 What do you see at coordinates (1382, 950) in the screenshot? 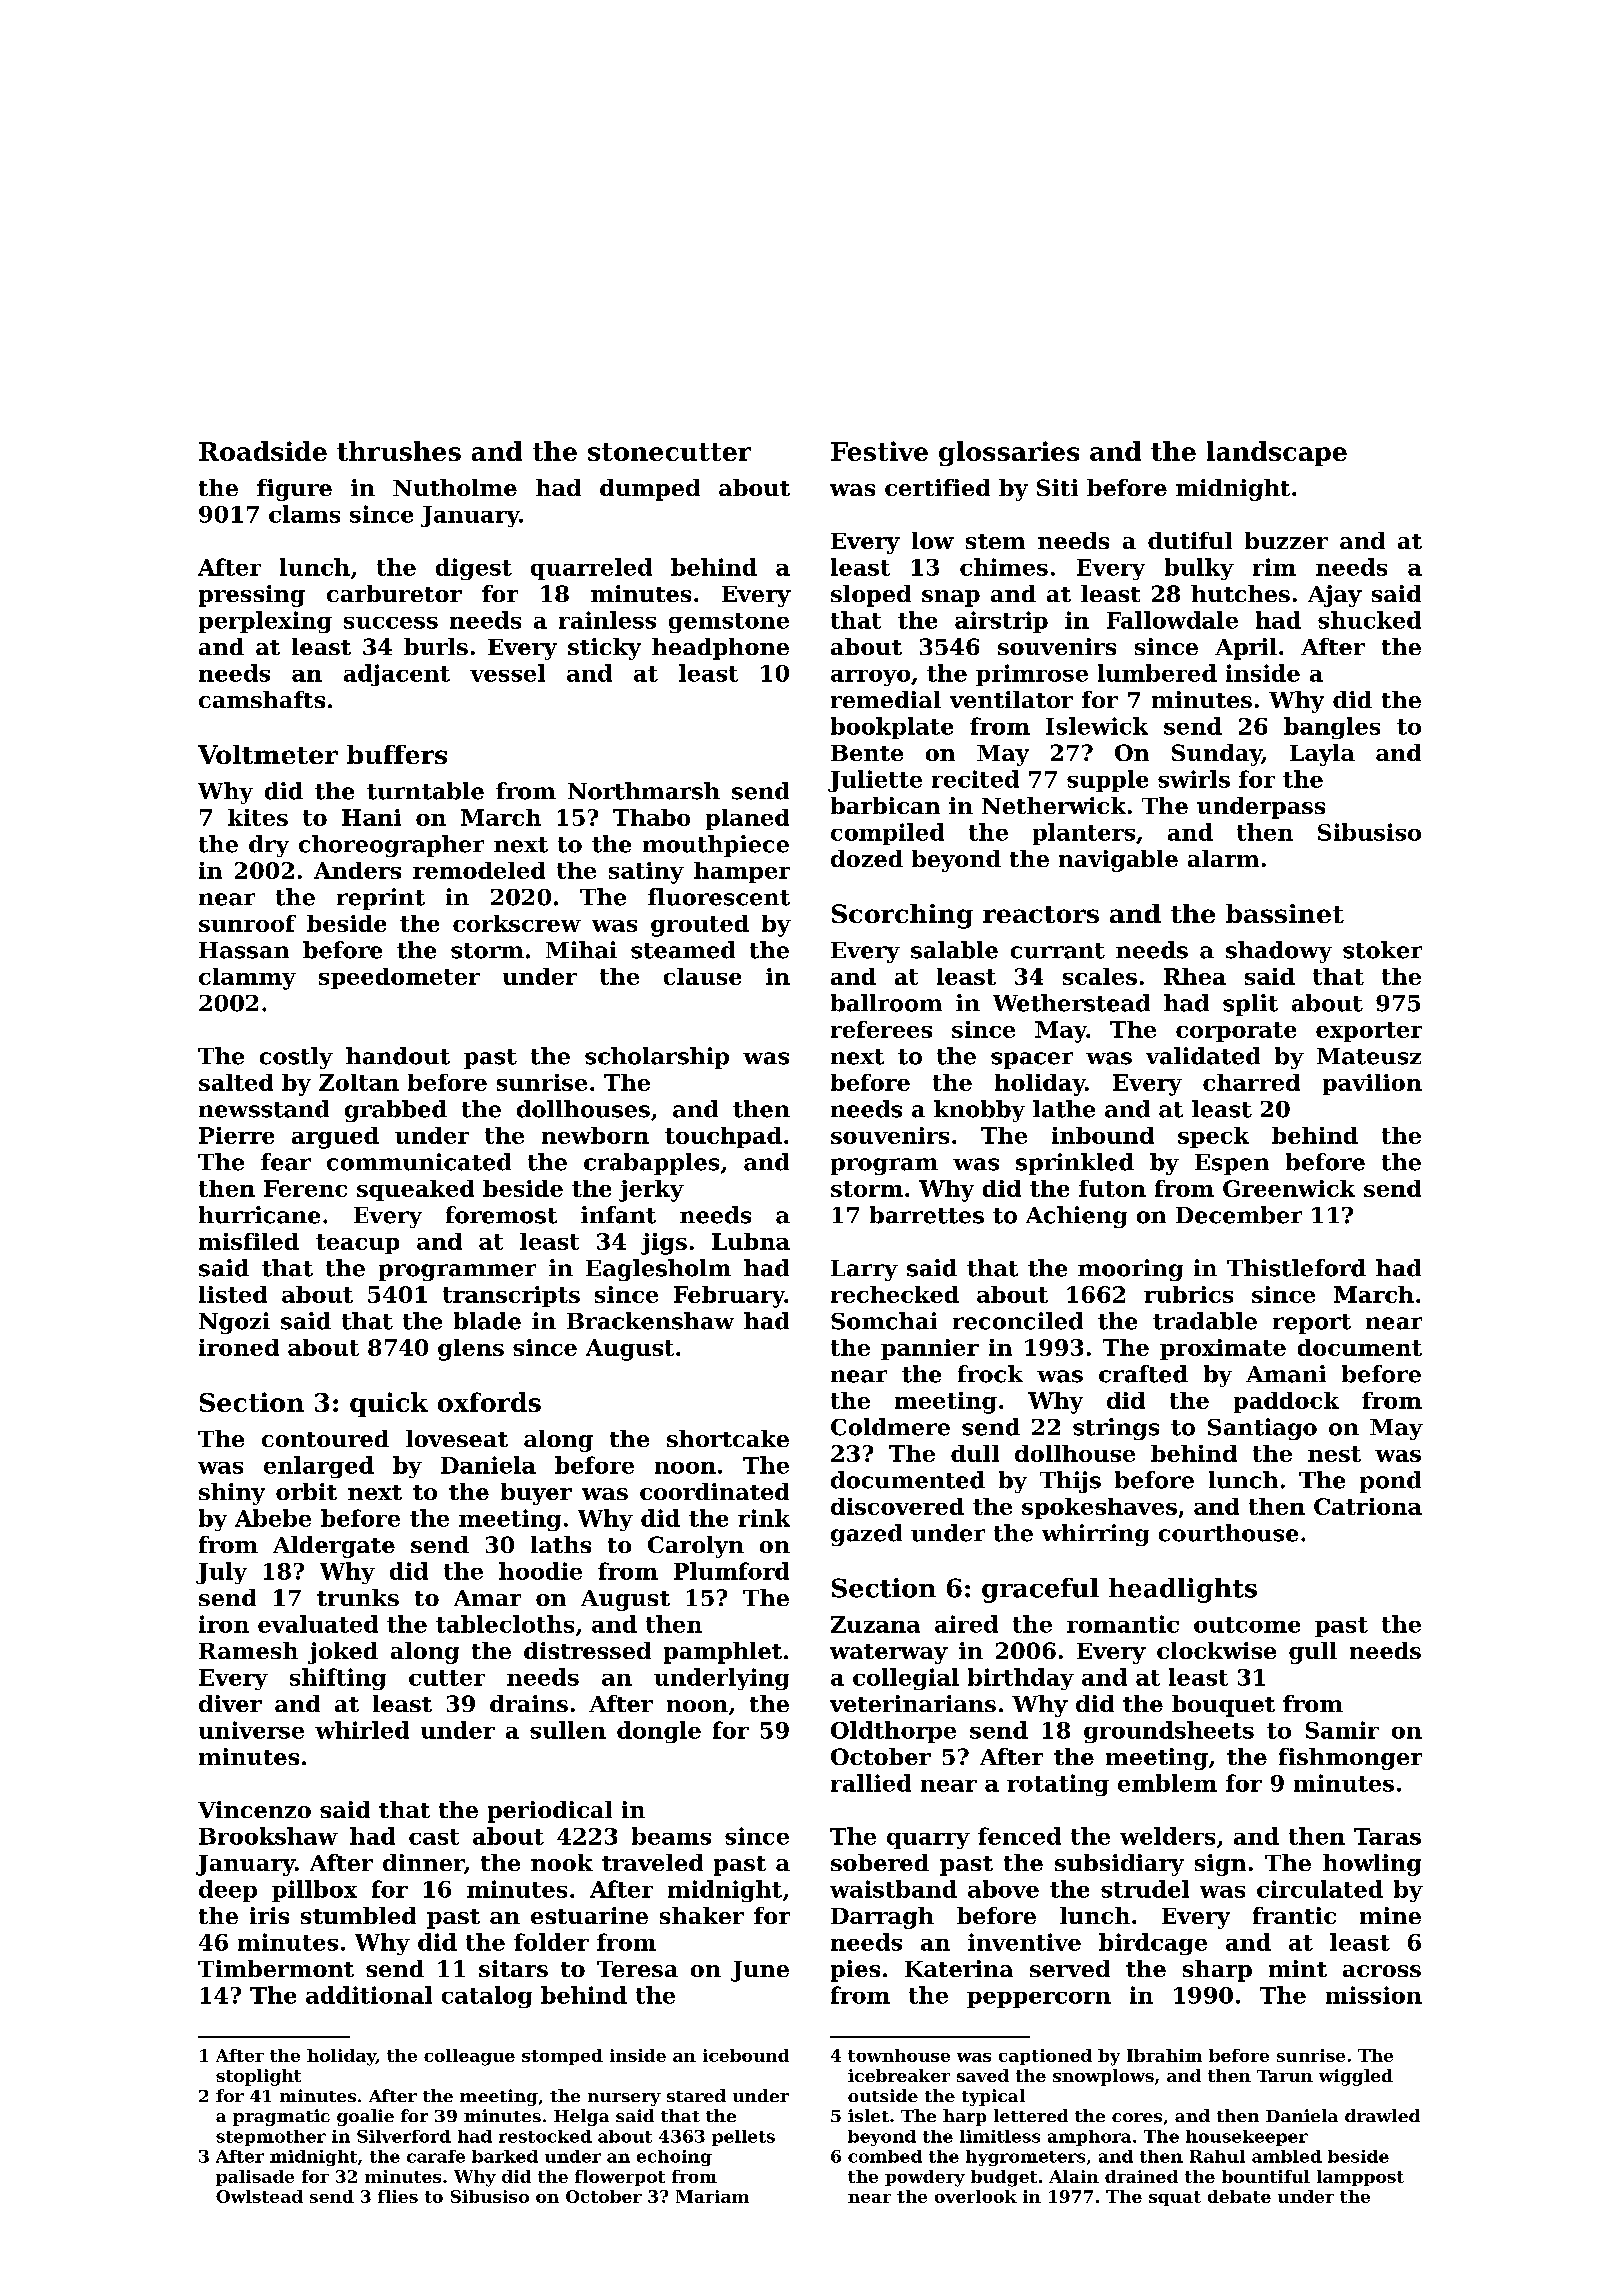
I see `stoker` at bounding box center [1382, 950].
